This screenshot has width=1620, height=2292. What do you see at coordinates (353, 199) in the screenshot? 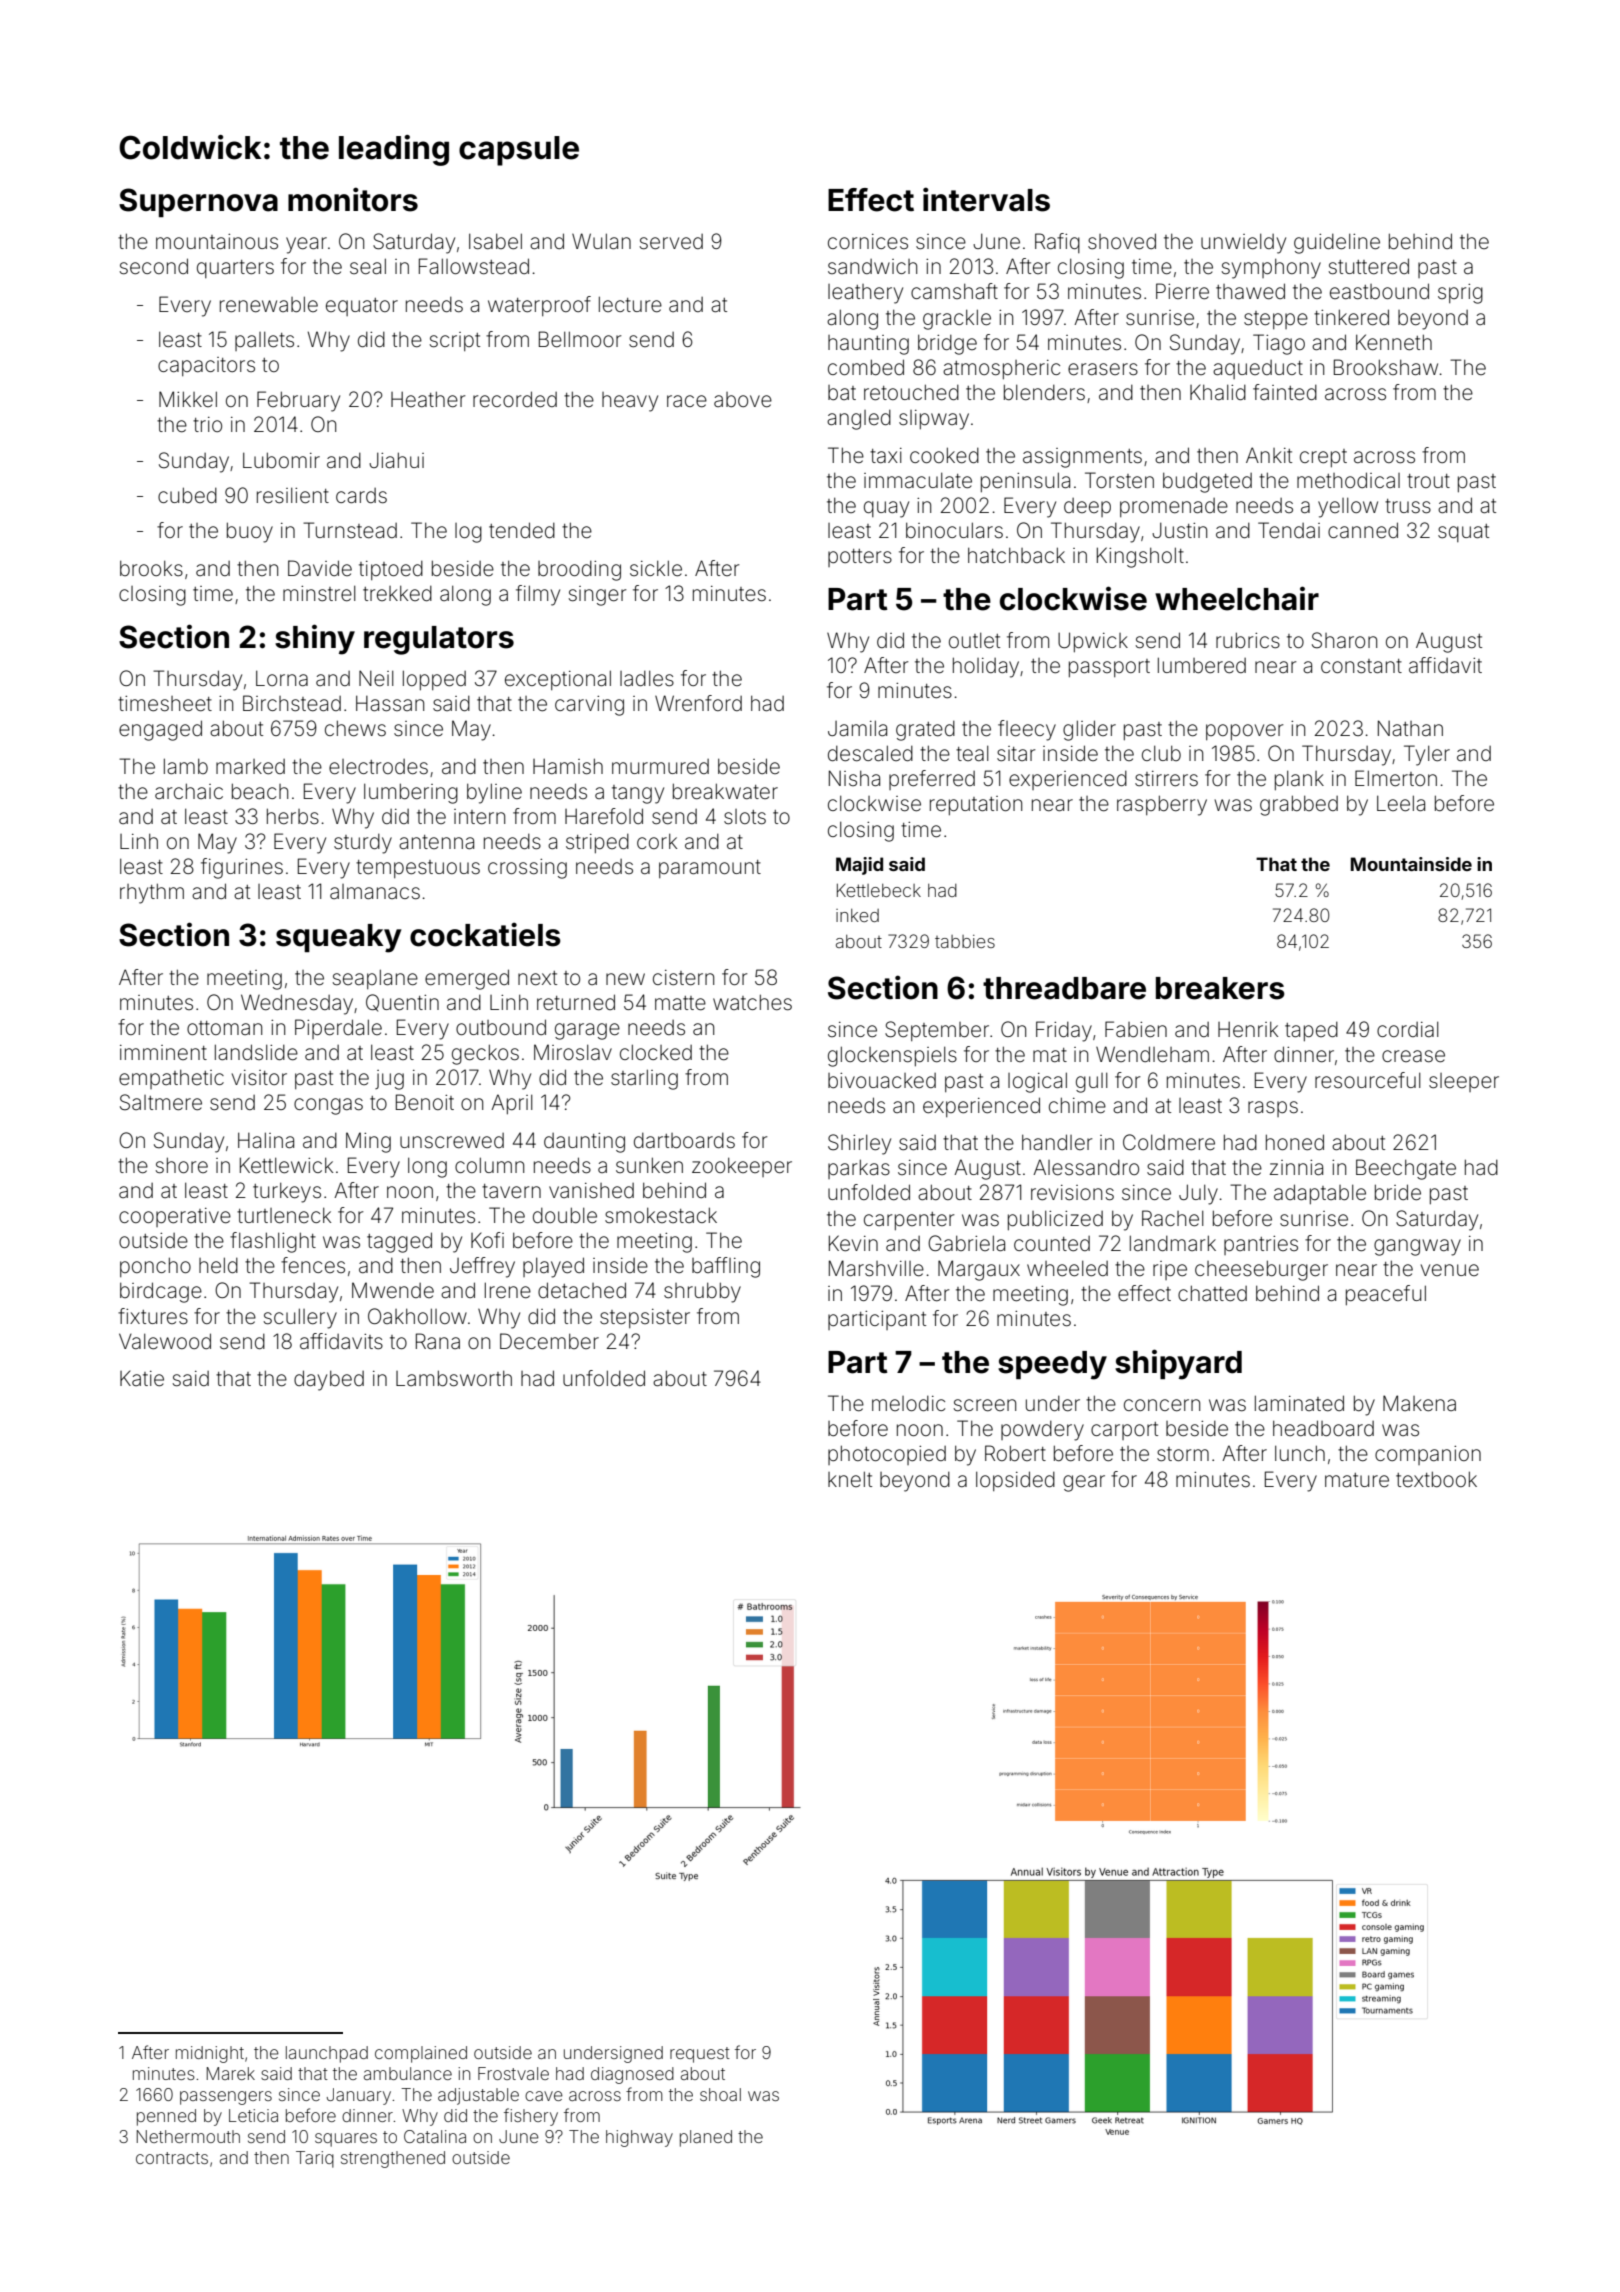
I see `monitors` at bounding box center [353, 199].
